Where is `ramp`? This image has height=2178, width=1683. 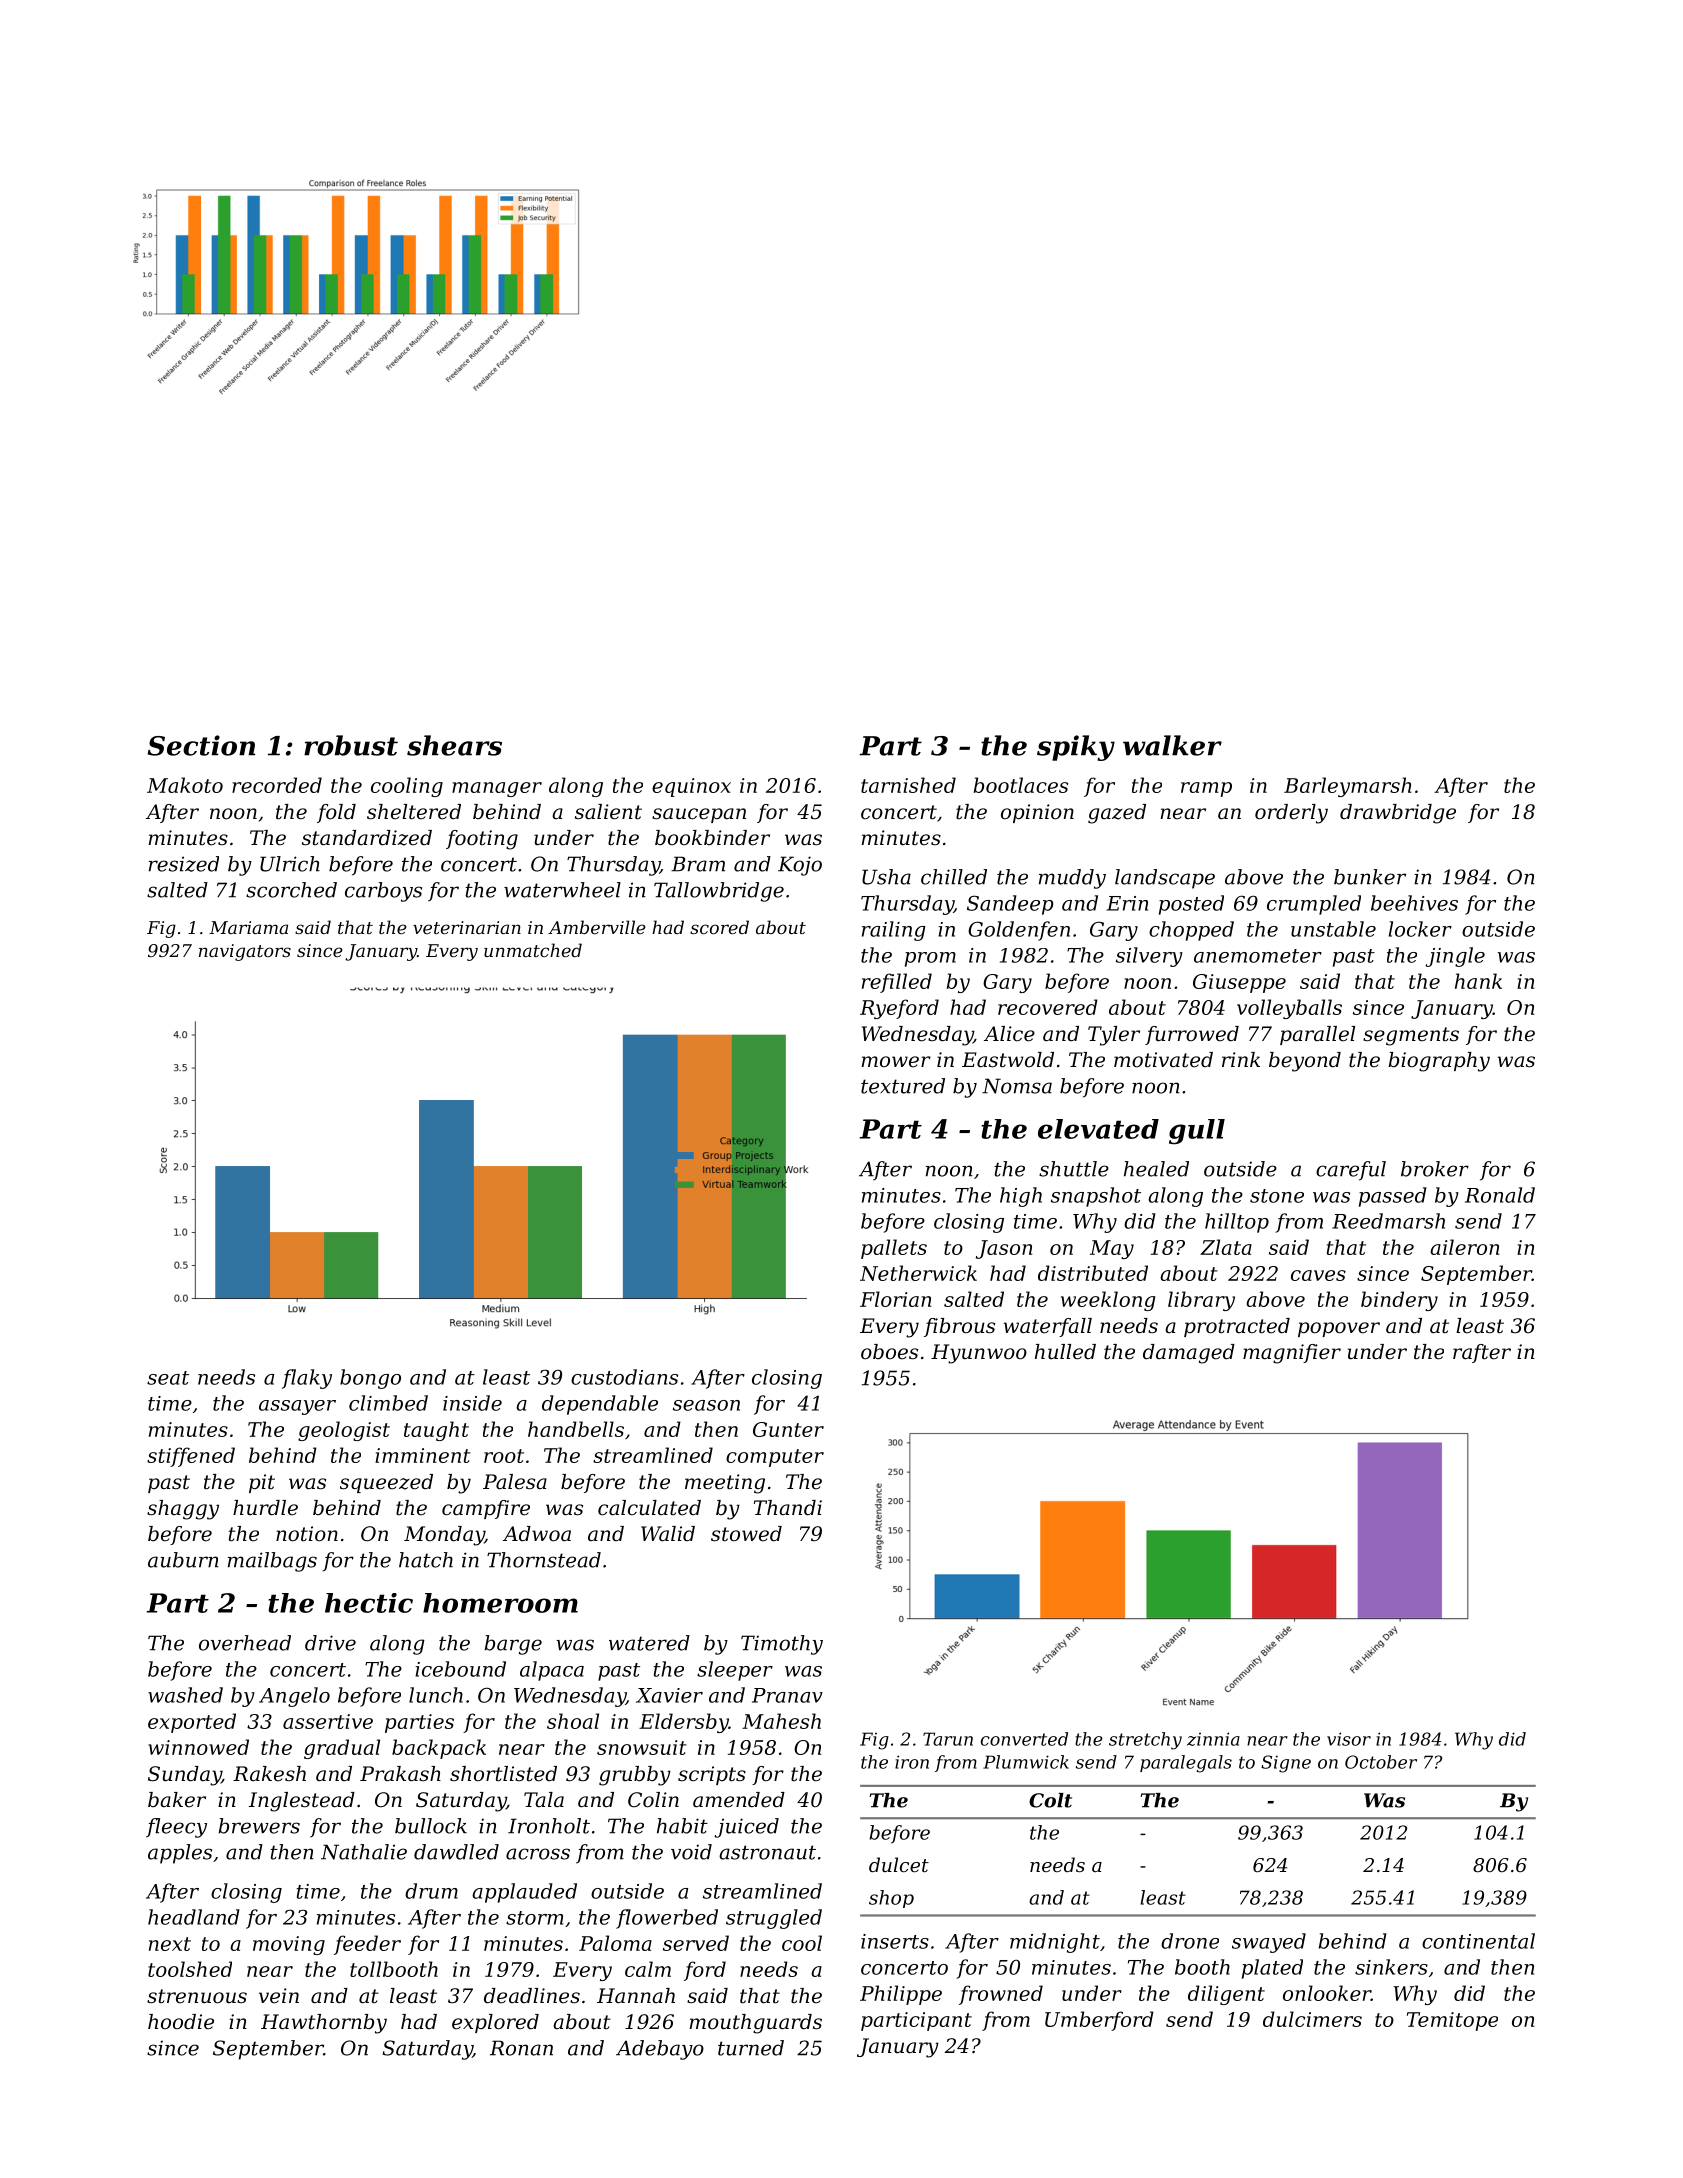
ramp is located at coordinates (1206, 789).
